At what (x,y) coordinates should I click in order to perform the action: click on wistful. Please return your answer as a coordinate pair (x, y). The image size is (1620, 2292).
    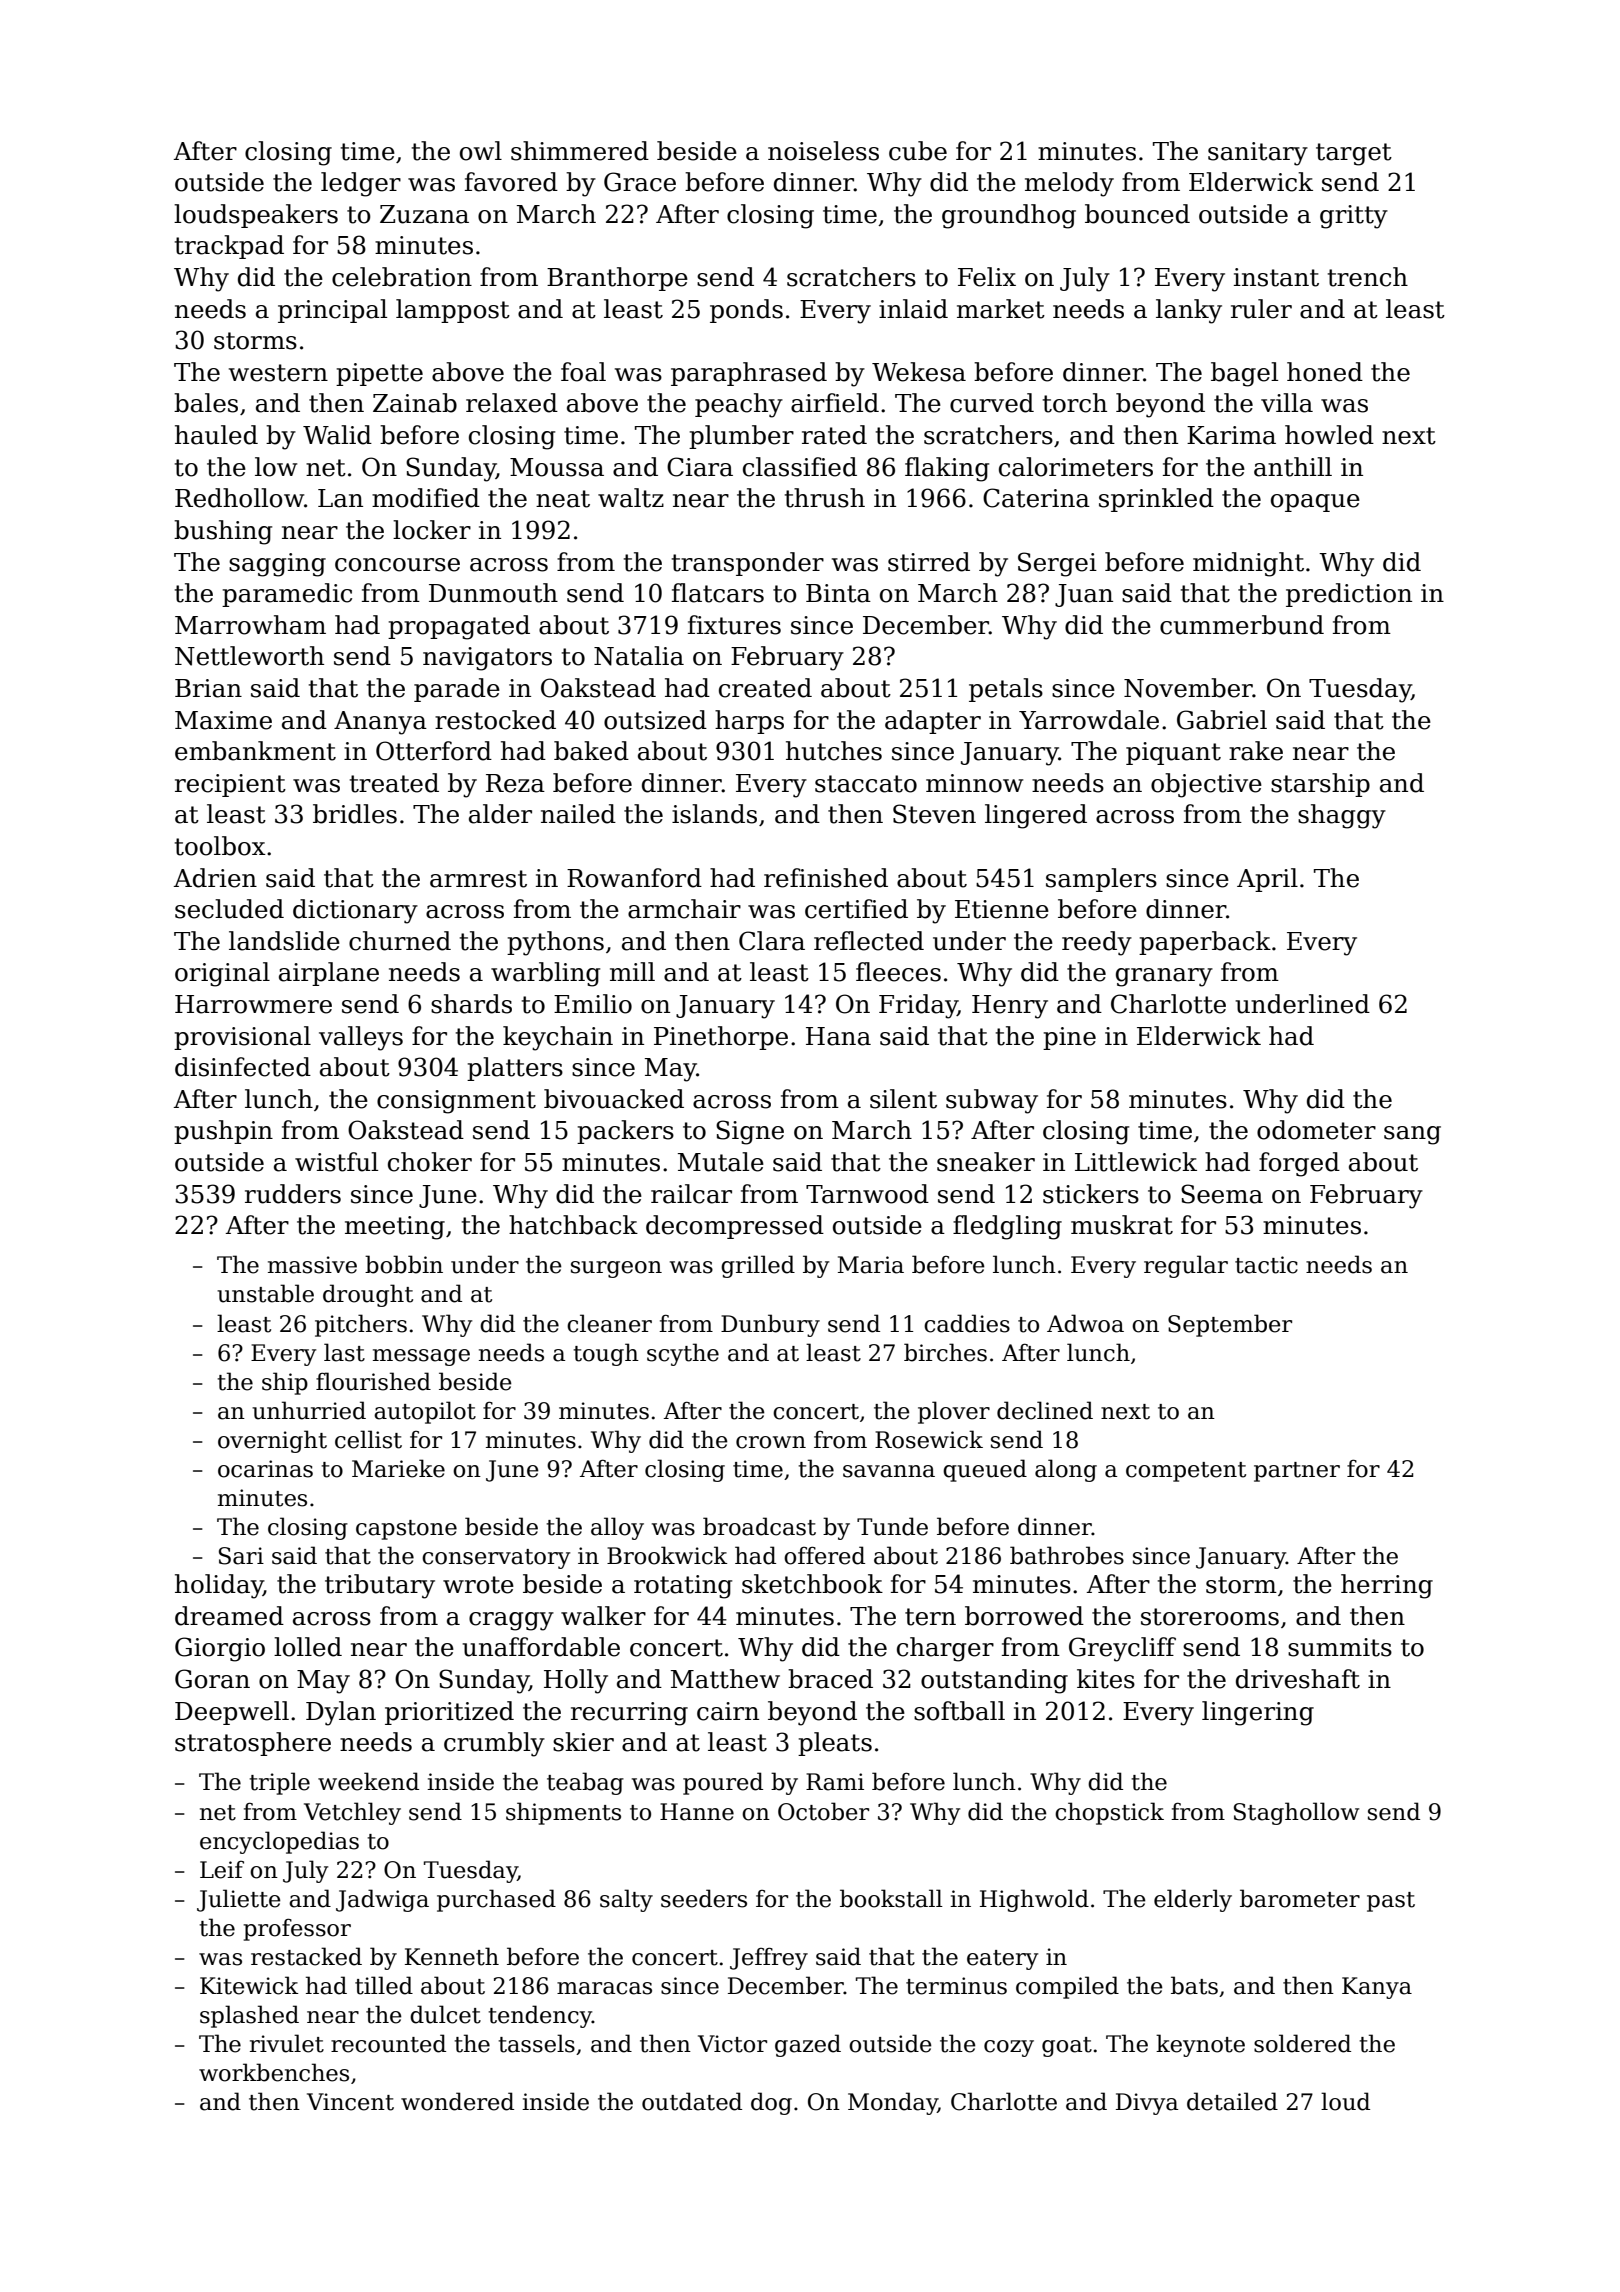
    Looking at the image, I should click on (336, 1162).
